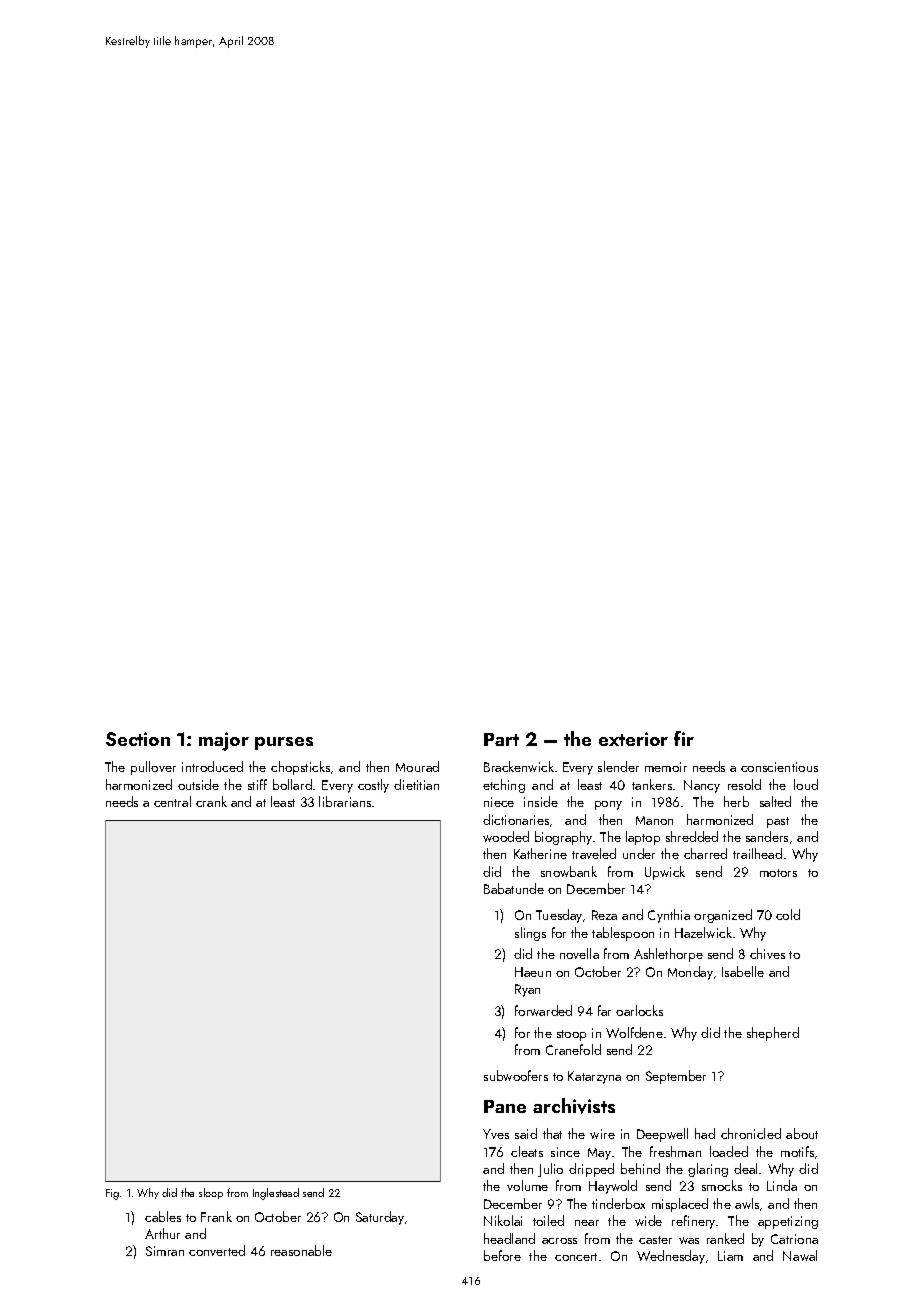  I want to click on Wednesday, so click(671, 1257).
